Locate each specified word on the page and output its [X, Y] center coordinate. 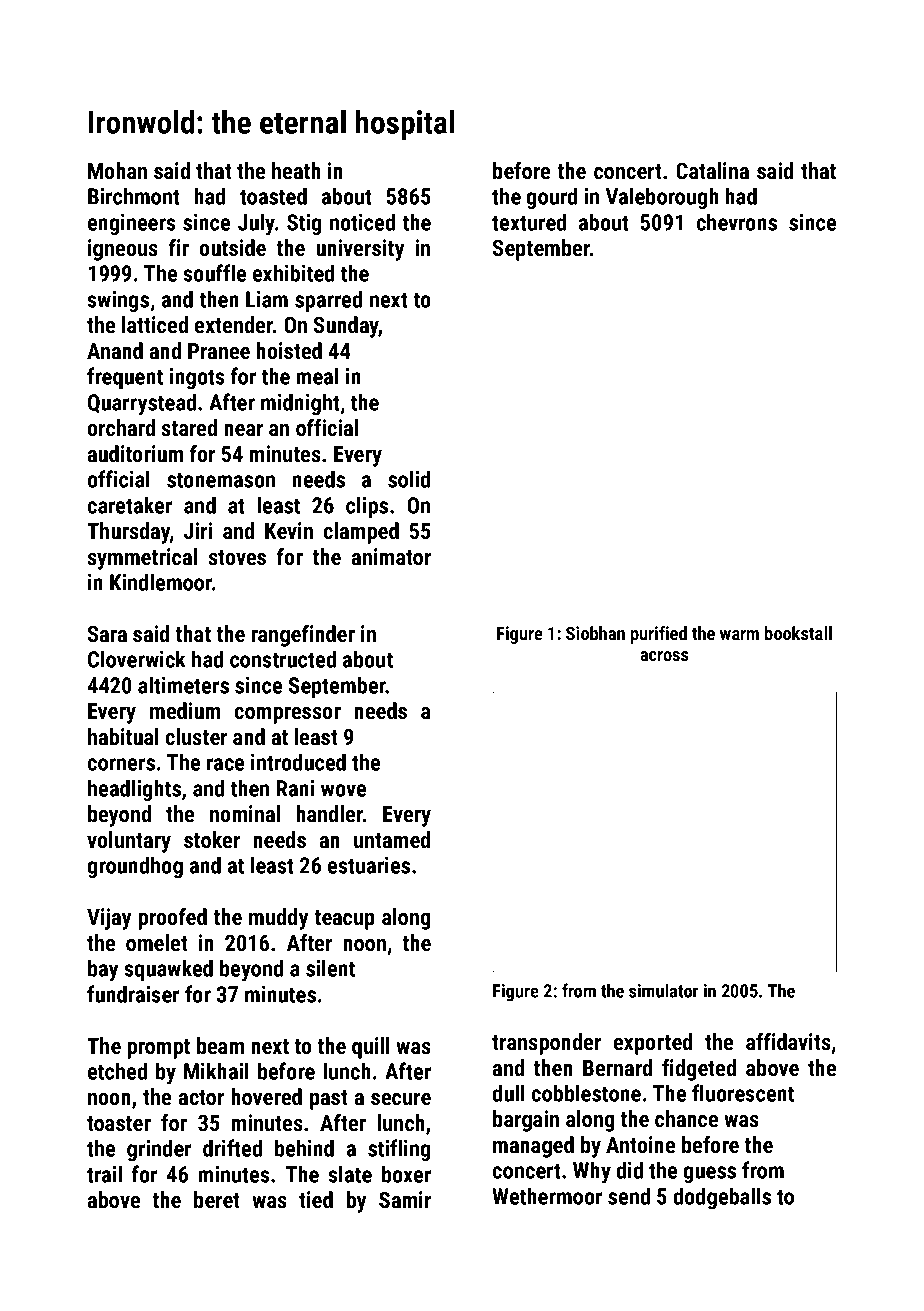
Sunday [346, 327]
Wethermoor [547, 1196]
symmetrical [142, 559]
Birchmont [134, 196]
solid [409, 479]
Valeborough [662, 198]
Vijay [109, 919]
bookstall [798, 633]
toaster [119, 1123]
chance [686, 1118]
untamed [392, 839]
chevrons [737, 222]
